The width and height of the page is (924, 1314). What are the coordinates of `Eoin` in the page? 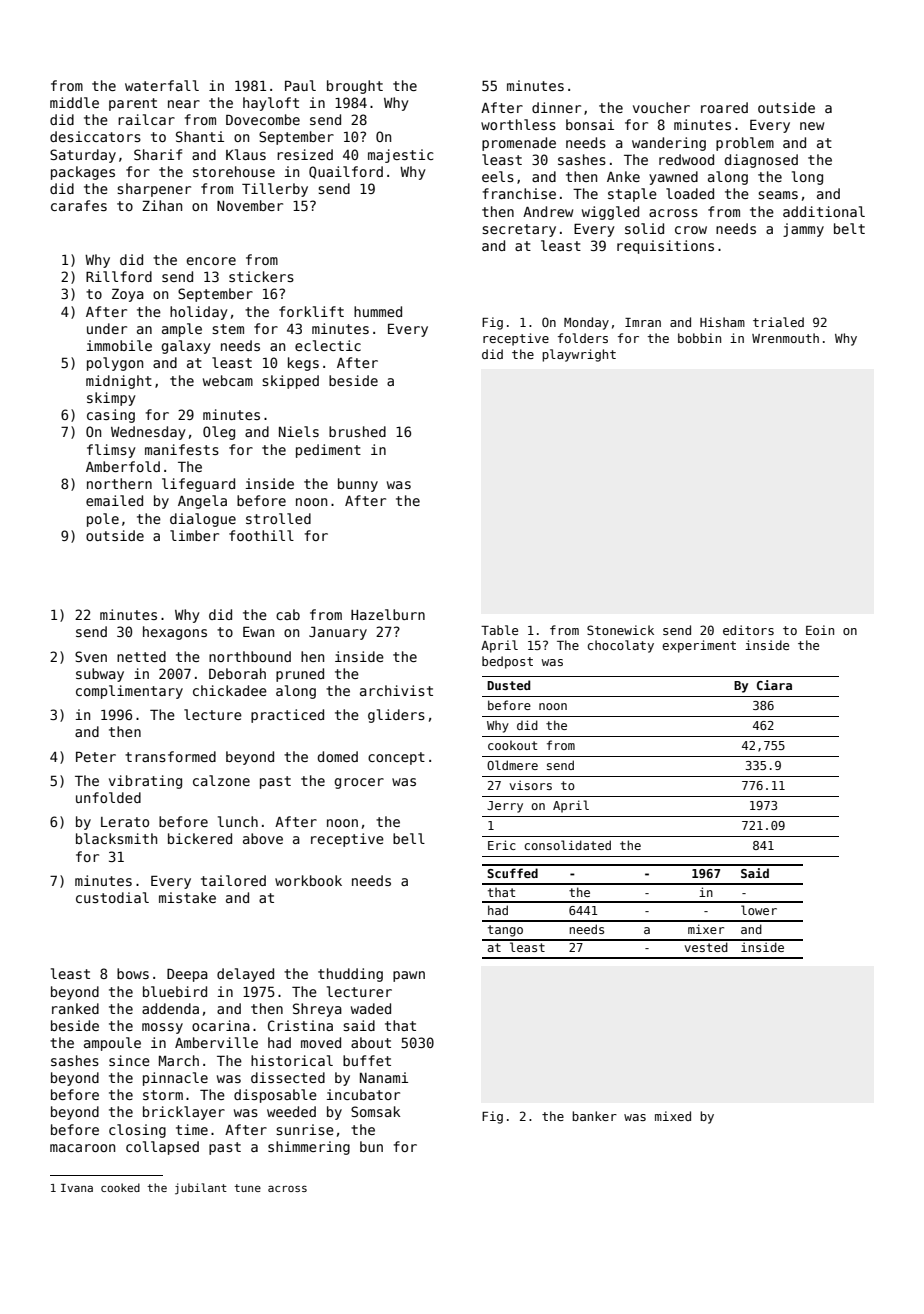 It's located at (820, 630).
